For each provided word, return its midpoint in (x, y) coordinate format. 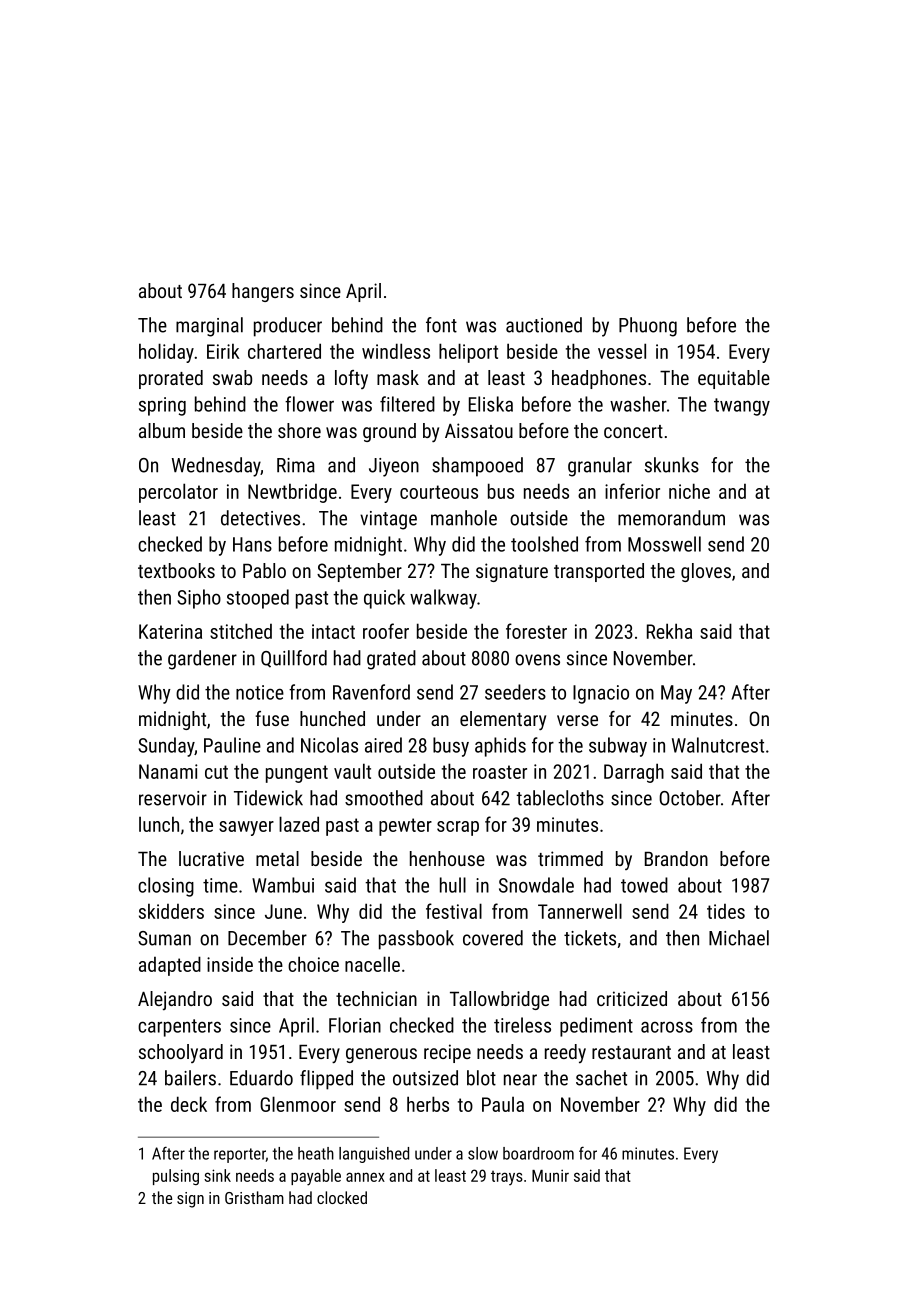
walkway (443, 599)
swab (232, 377)
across (667, 1027)
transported (599, 572)
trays (507, 1178)
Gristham (254, 1197)
